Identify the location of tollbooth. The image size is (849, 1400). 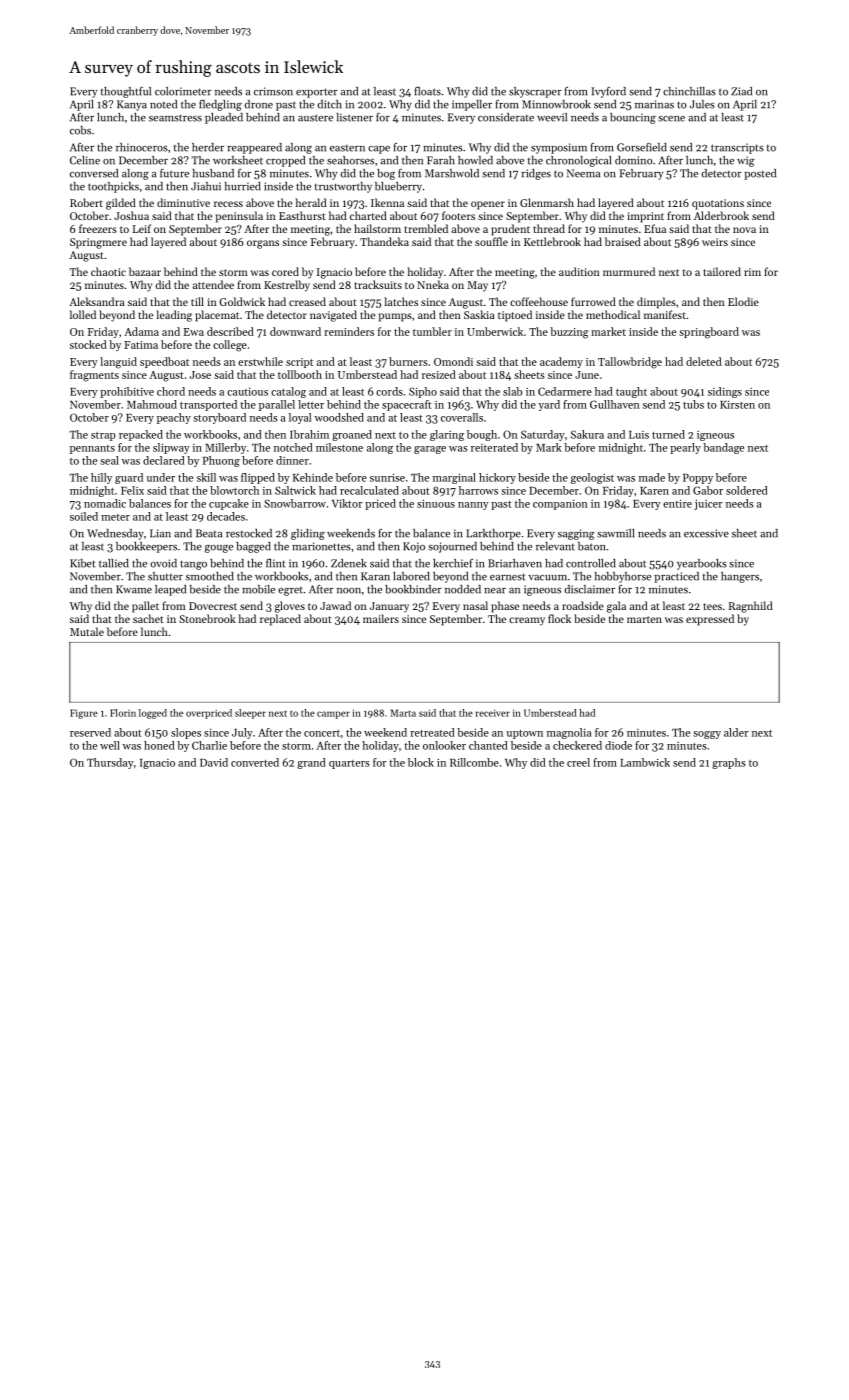
(300, 374).
